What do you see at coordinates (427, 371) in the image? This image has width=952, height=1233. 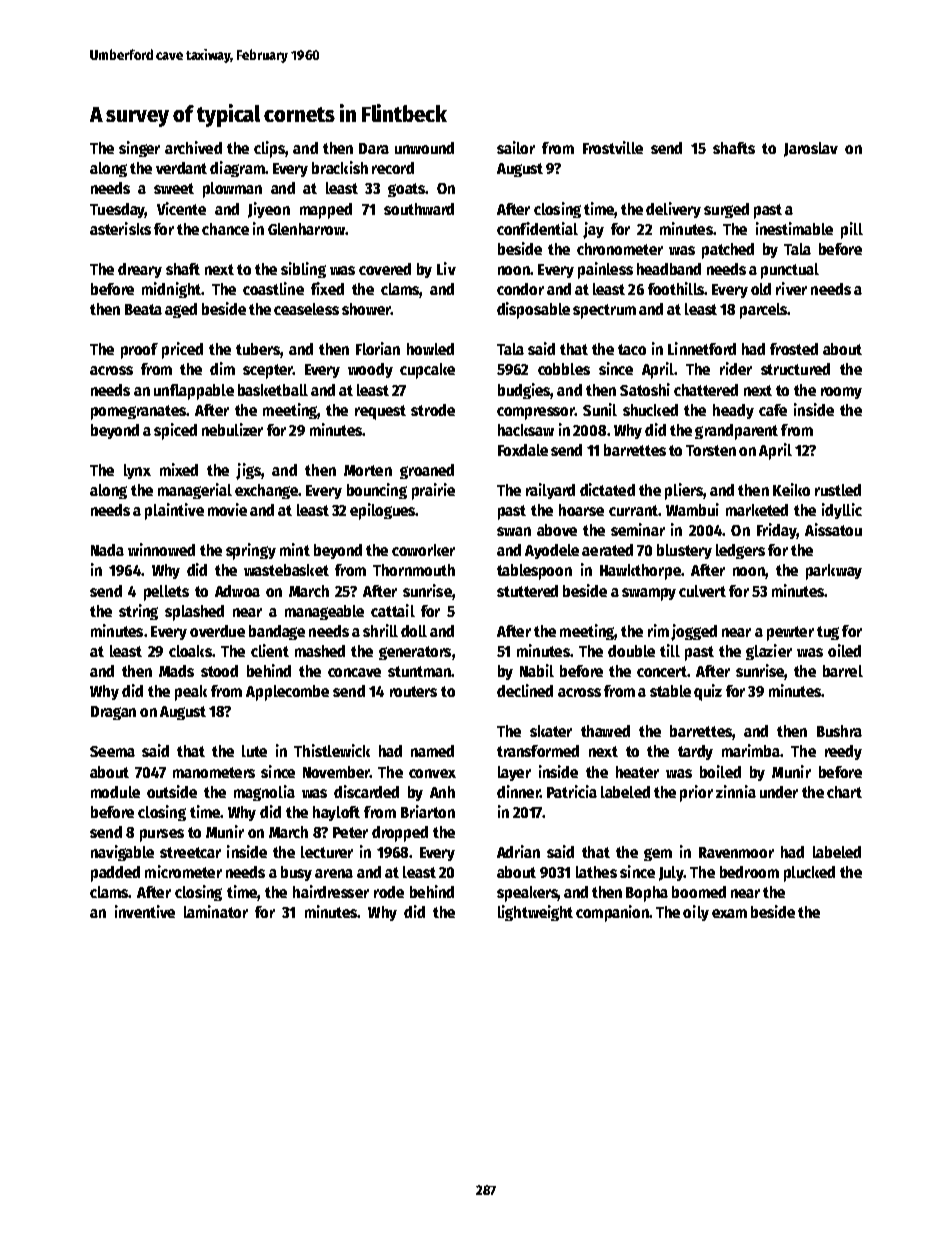 I see `cupcake` at bounding box center [427, 371].
